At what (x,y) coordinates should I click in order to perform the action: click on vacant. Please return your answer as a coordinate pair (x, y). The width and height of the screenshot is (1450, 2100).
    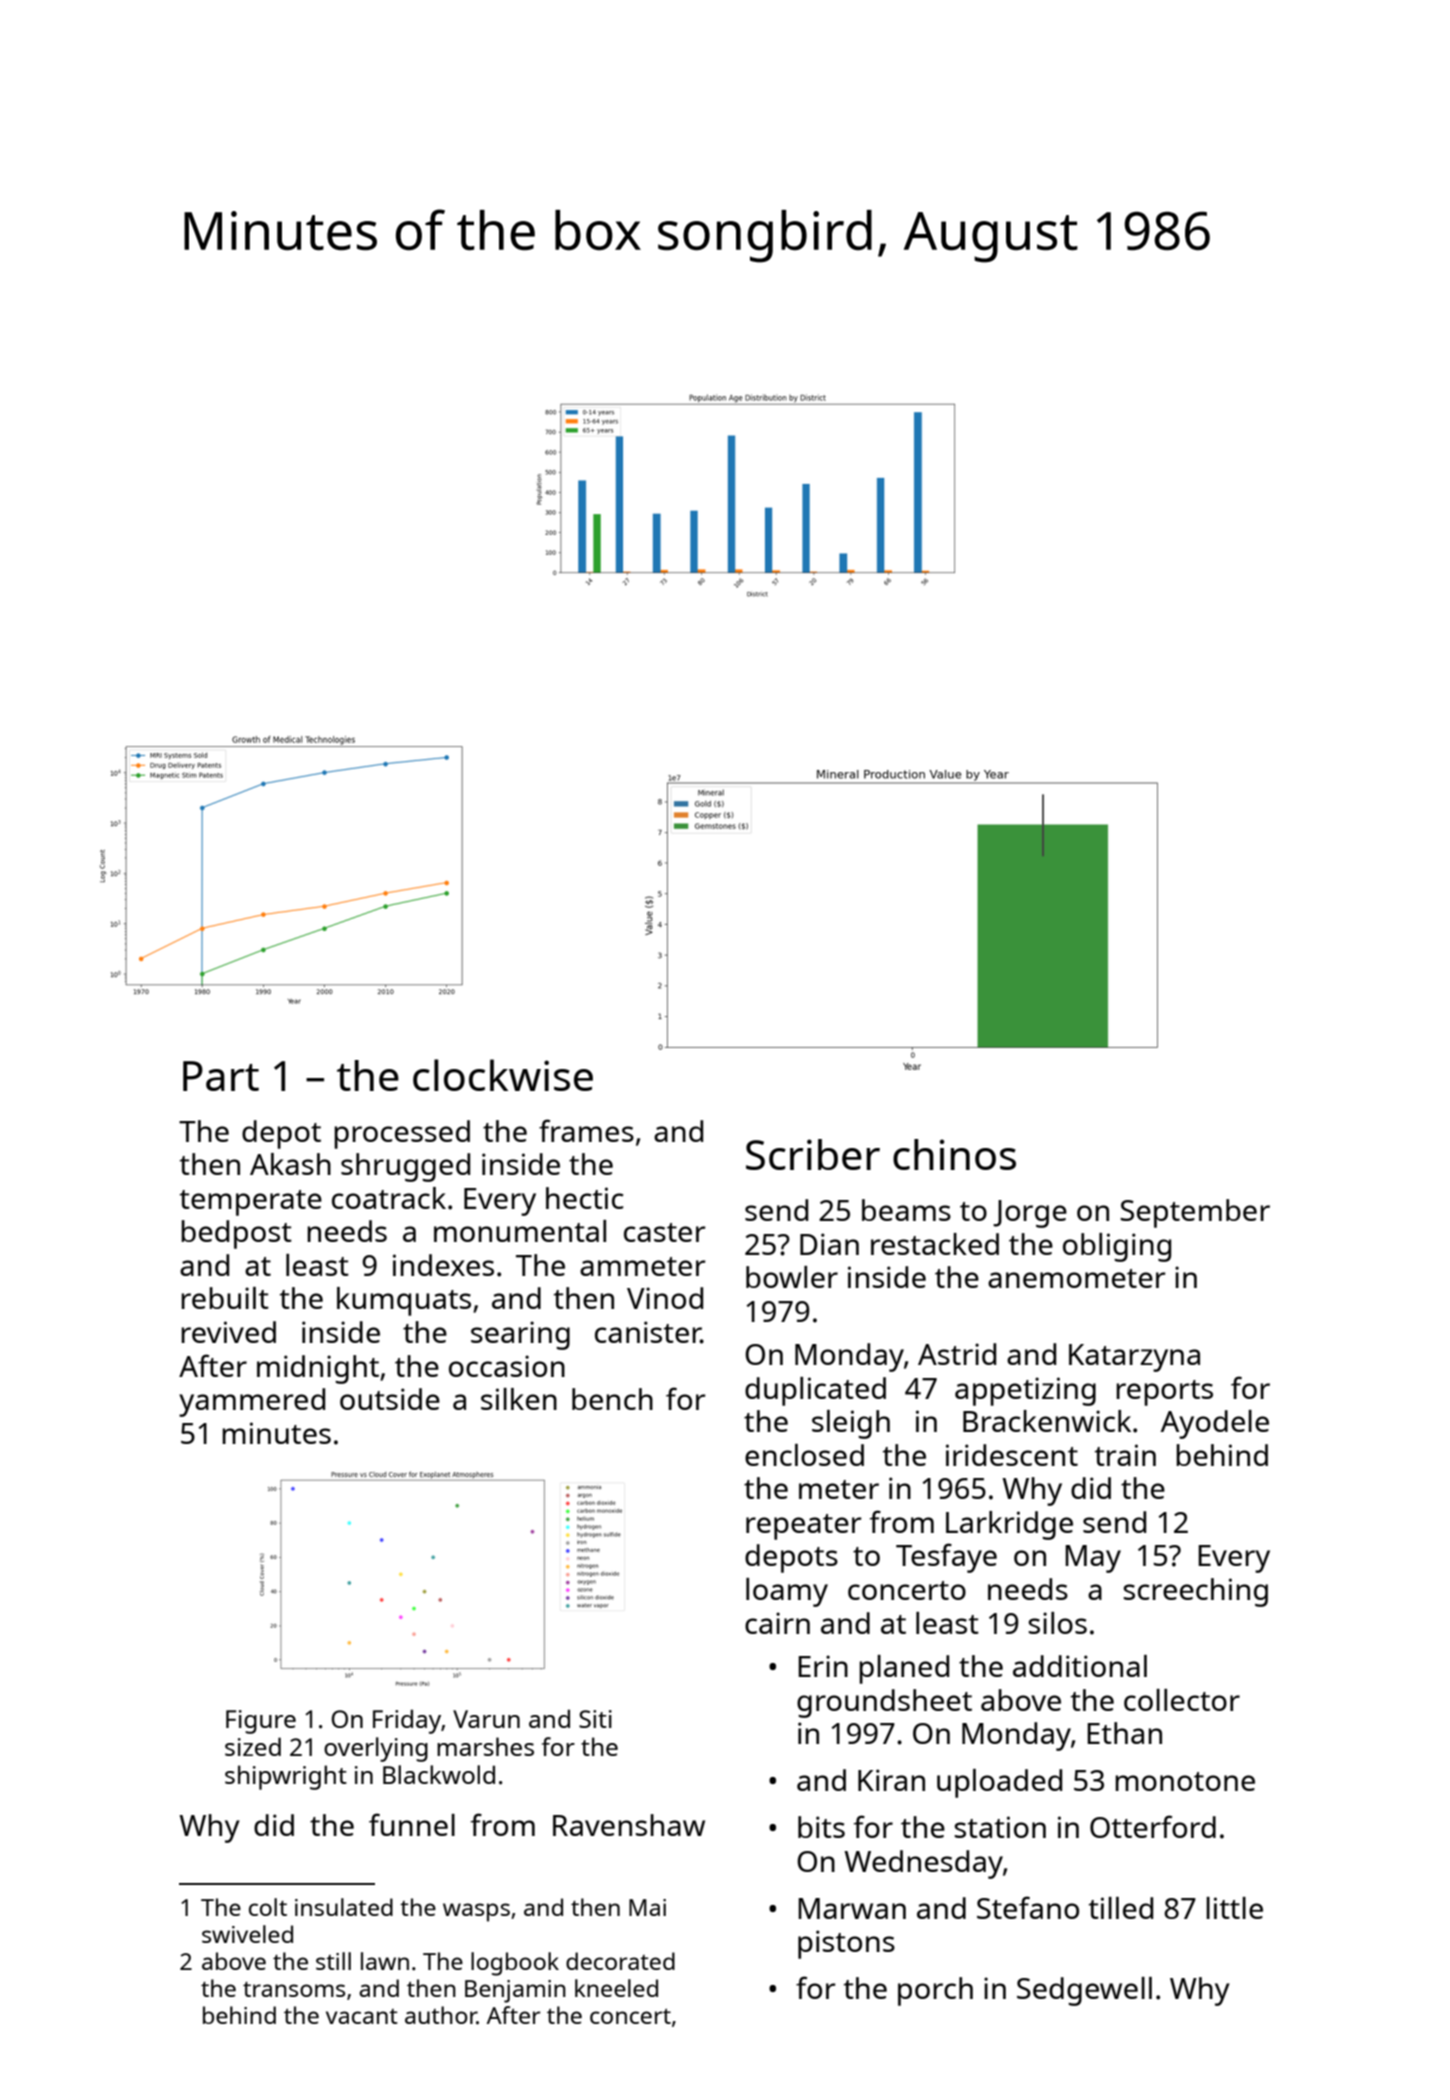
    Looking at the image, I should click on (362, 2016).
